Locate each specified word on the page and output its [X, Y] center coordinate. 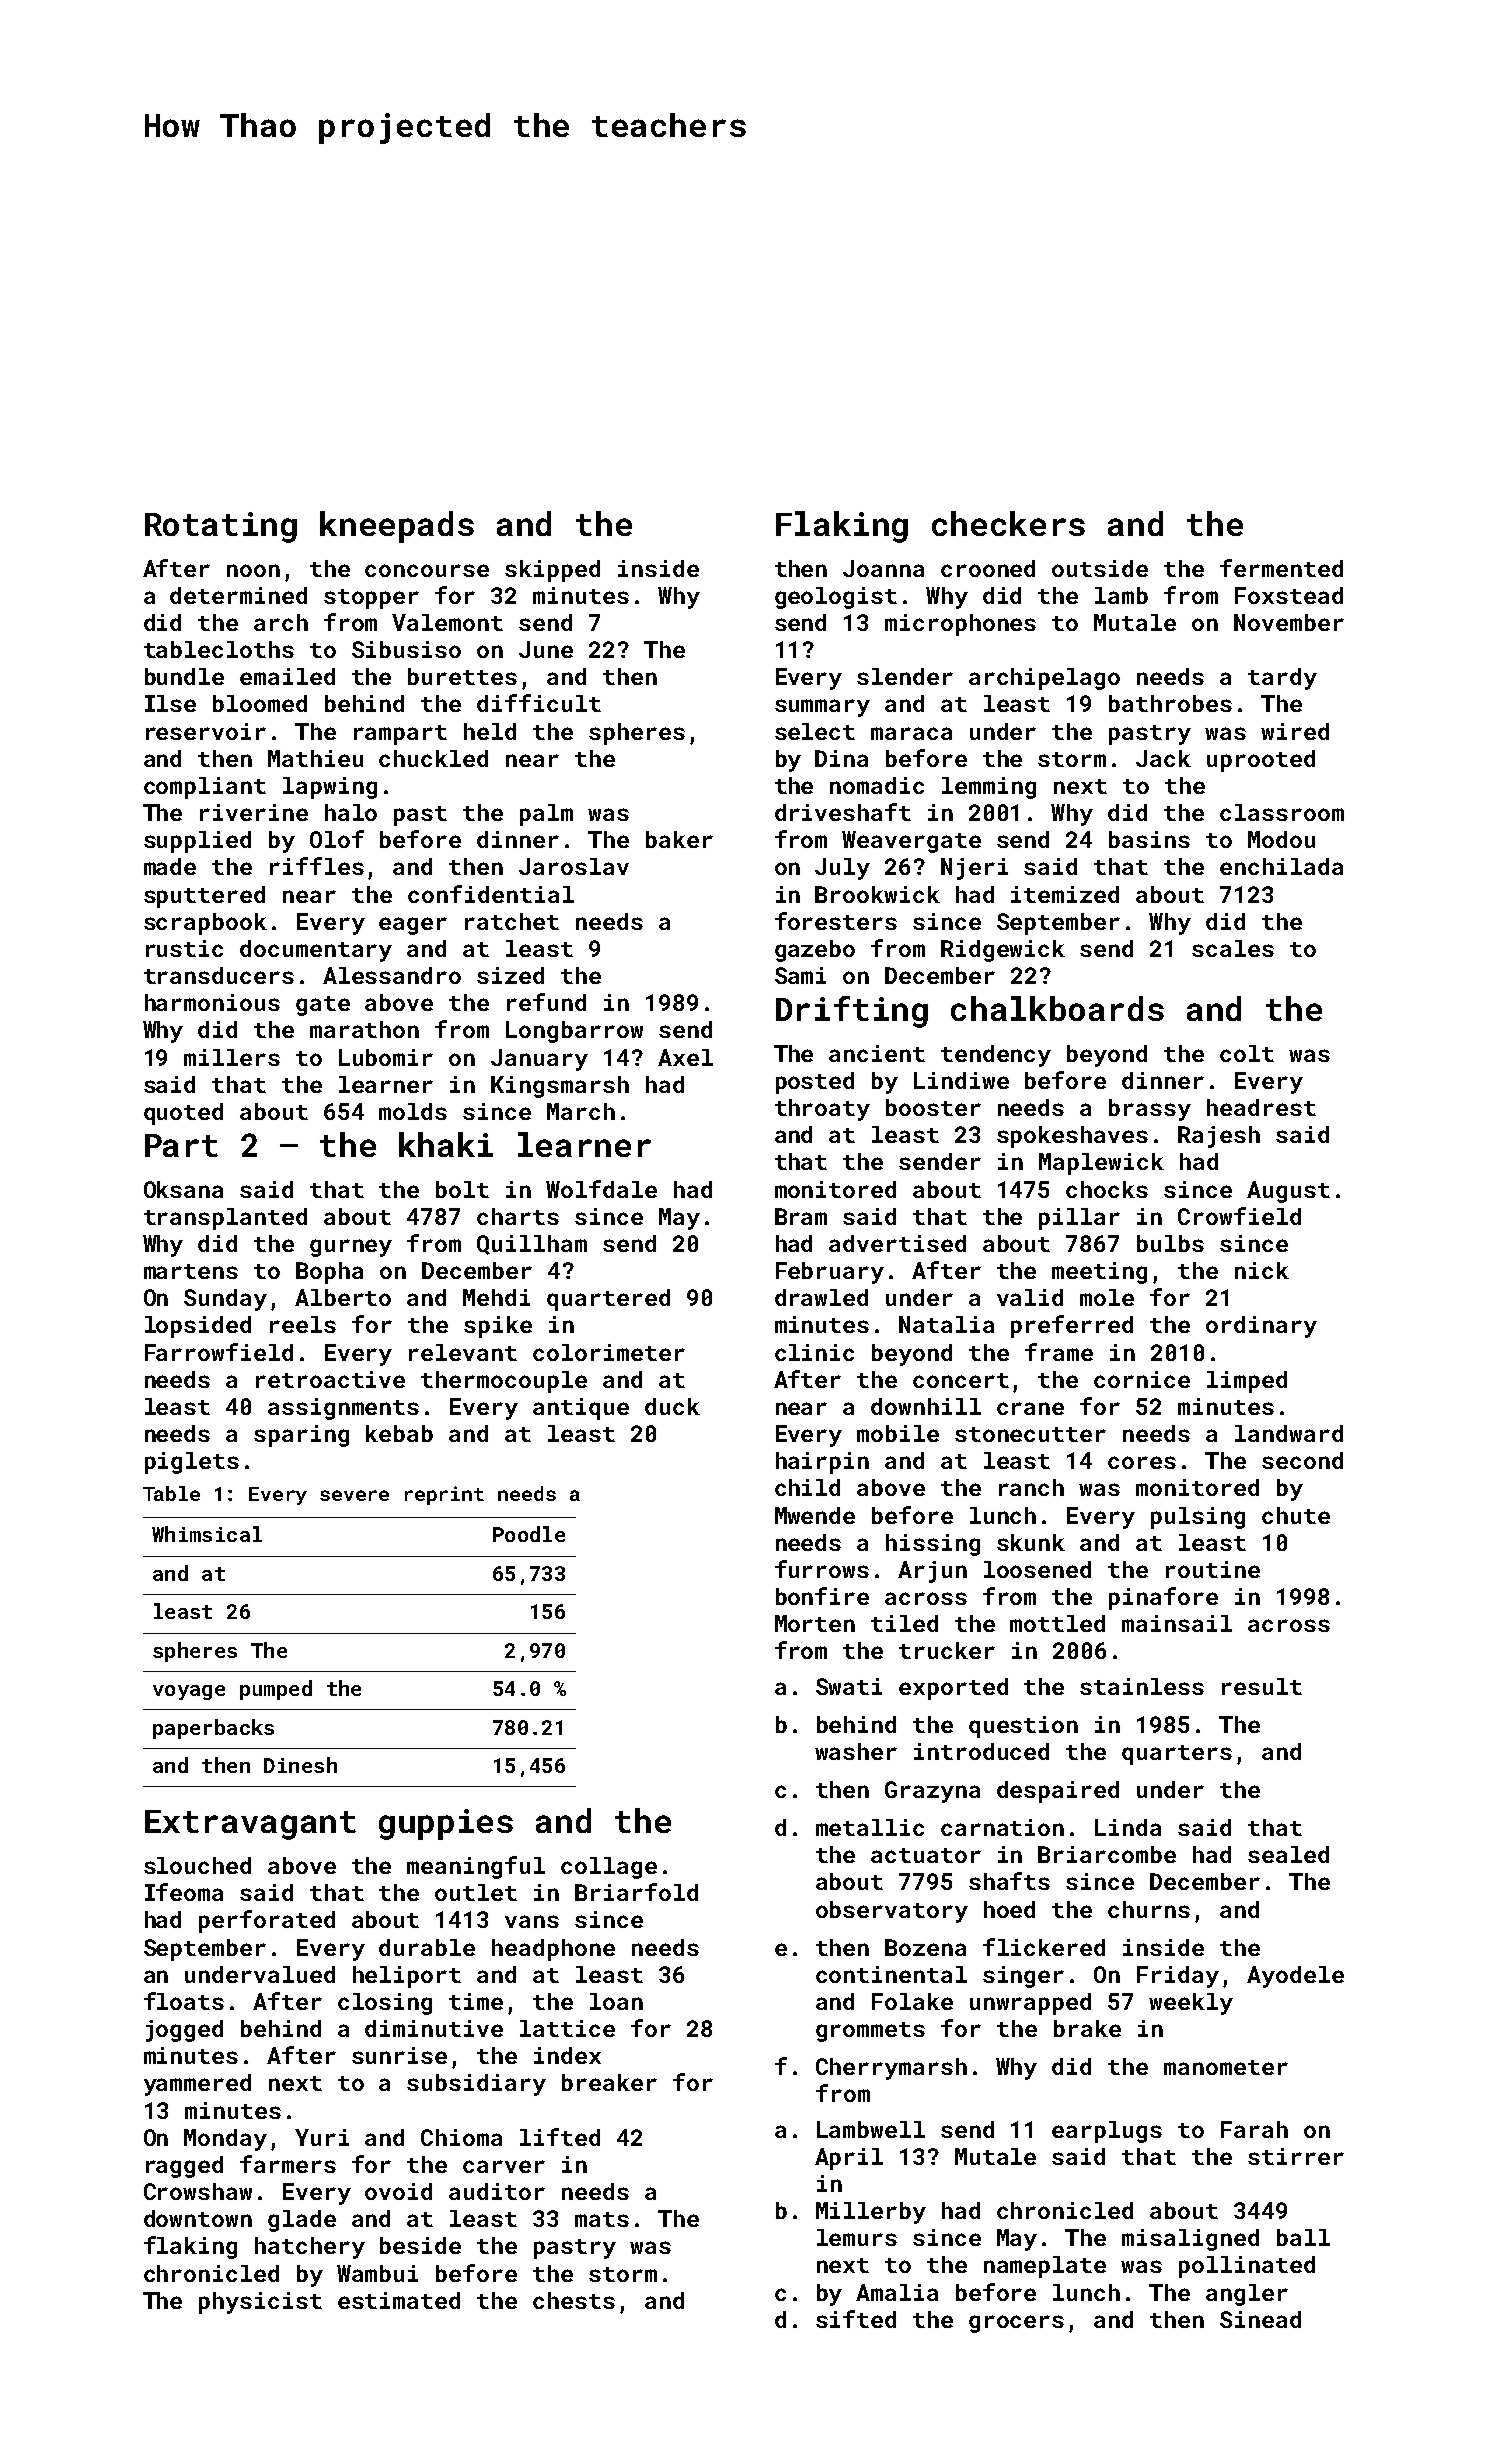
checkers [1008, 523]
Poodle [529, 1534]
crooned [988, 568]
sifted [856, 2319]
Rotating [221, 527]
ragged [184, 2167]
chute [1296, 1515]
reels [303, 1324]
